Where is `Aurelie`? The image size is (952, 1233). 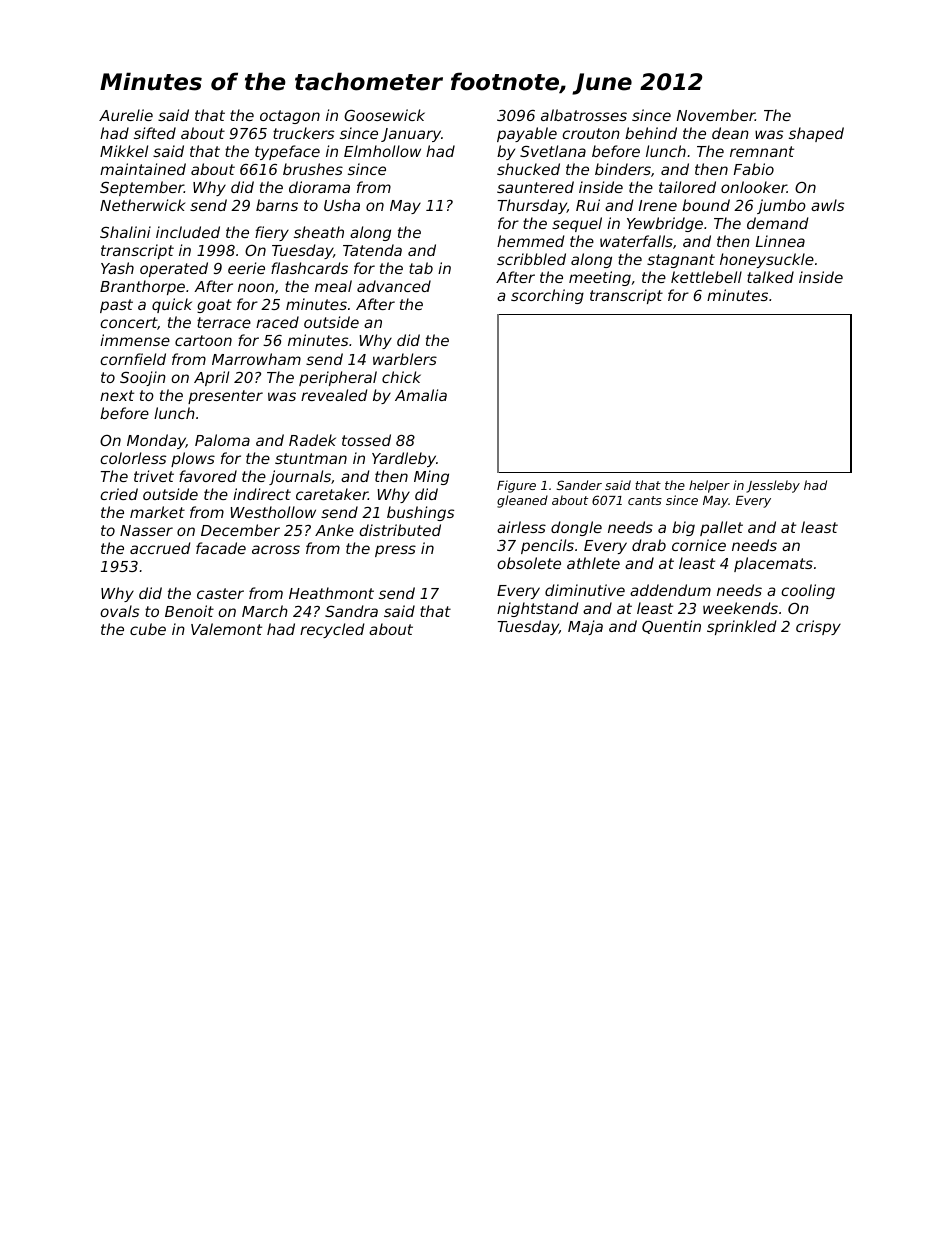 Aurelie is located at coordinates (126, 115).
